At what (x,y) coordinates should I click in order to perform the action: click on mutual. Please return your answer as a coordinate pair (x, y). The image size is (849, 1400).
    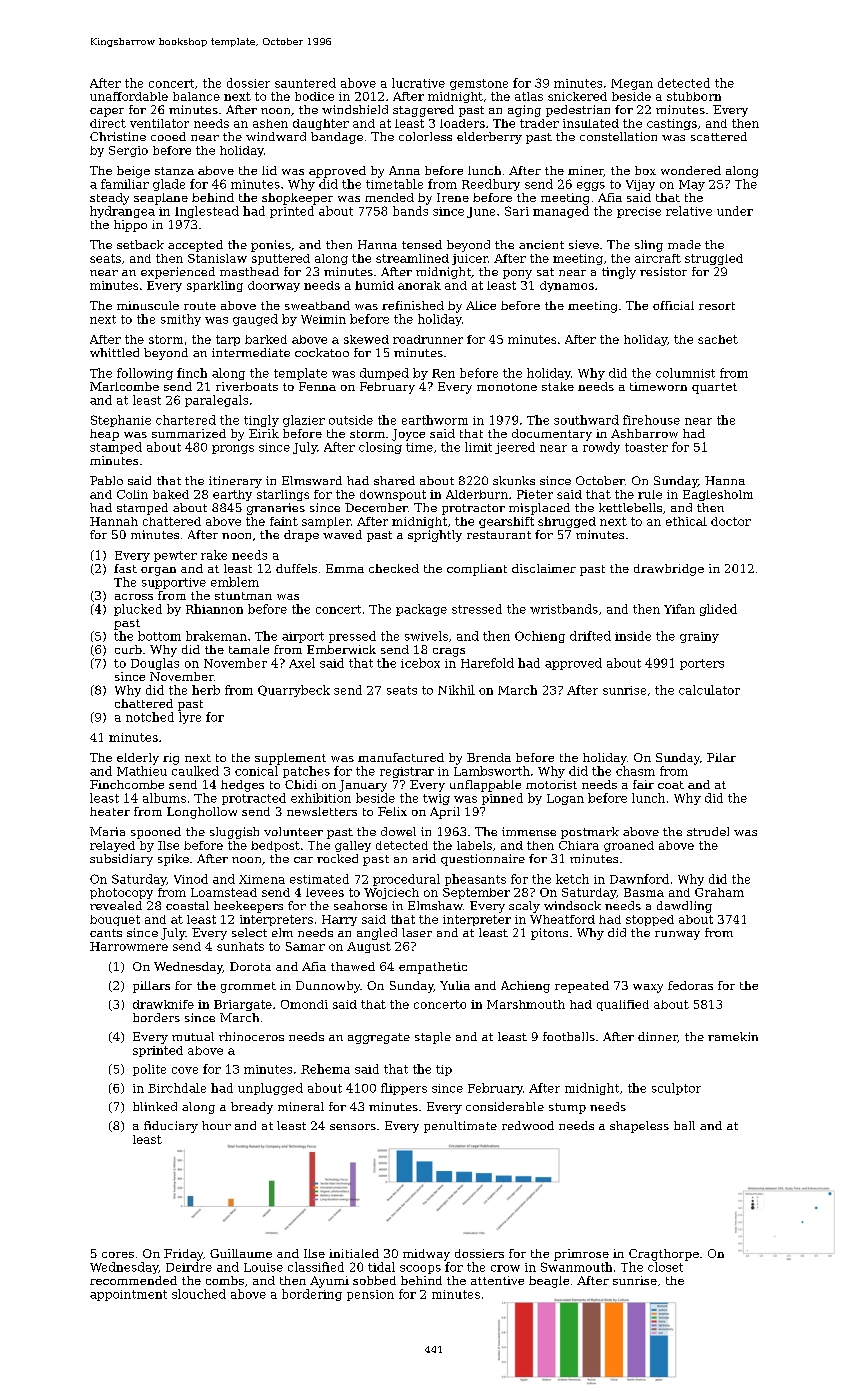
    Looking at the image, I should click on (193, 1036).
